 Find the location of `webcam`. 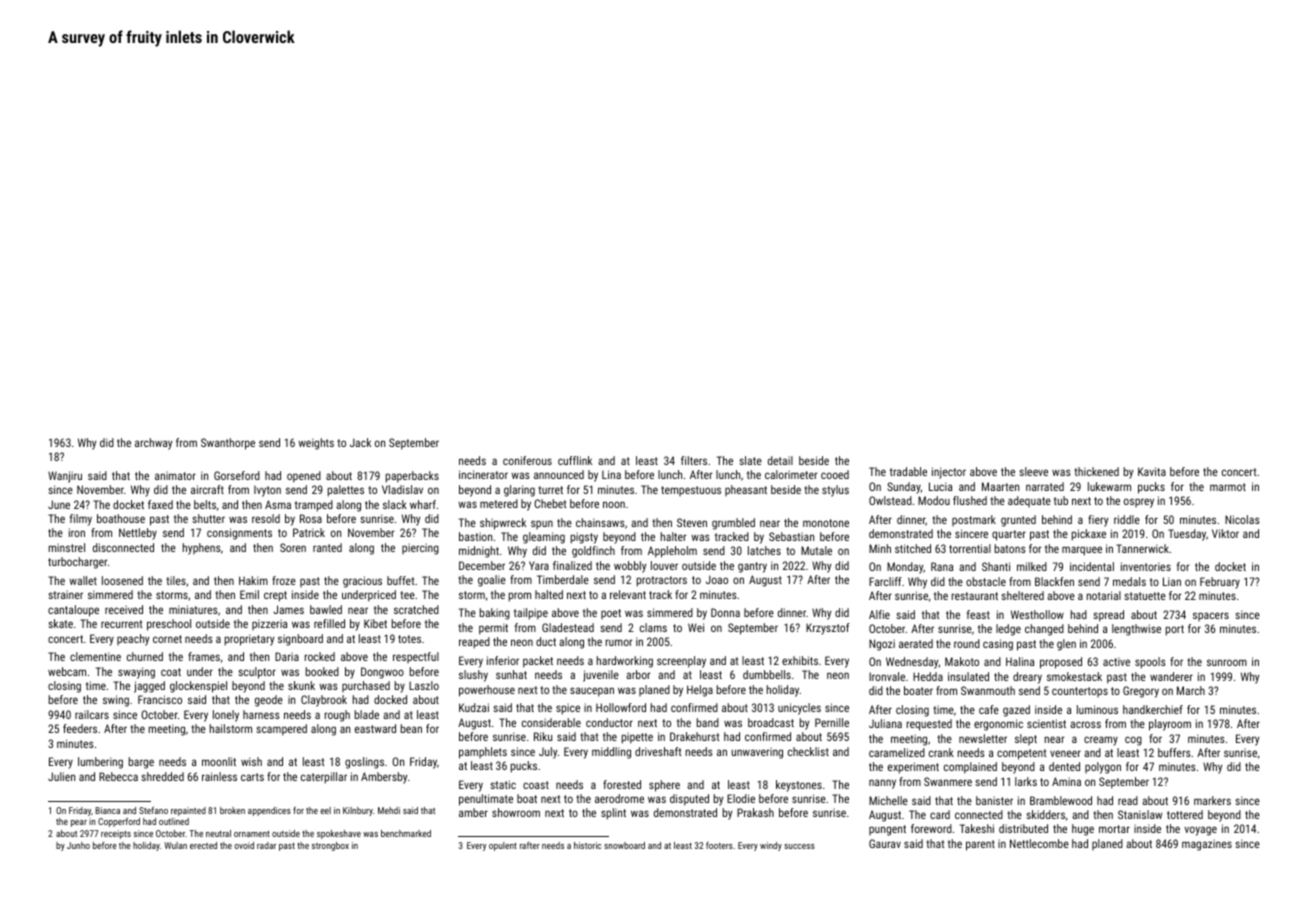

webcam is located at coordinates (67, 671).
